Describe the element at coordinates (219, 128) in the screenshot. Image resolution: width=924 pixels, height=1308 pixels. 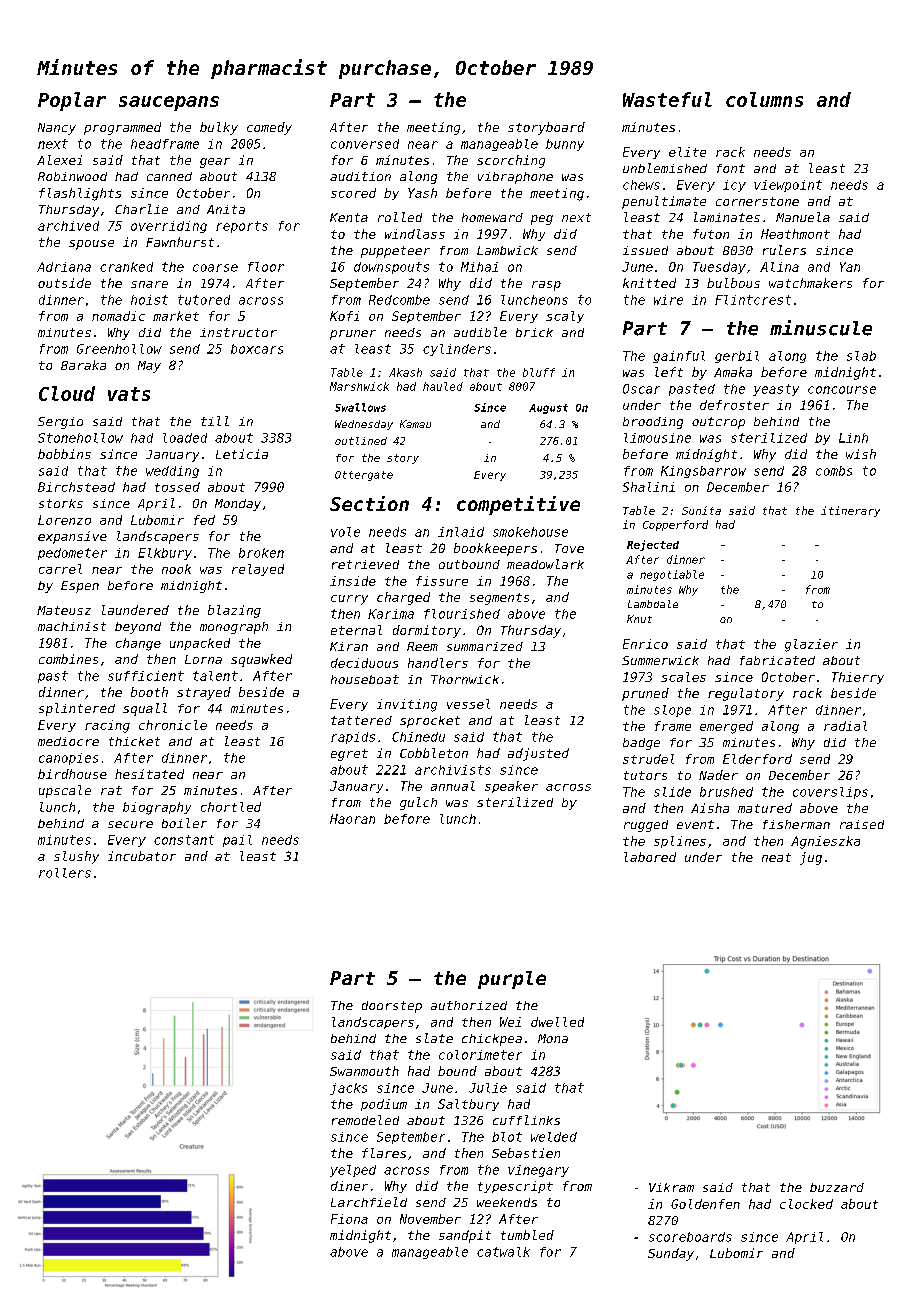
I see `bulky` at that location.
